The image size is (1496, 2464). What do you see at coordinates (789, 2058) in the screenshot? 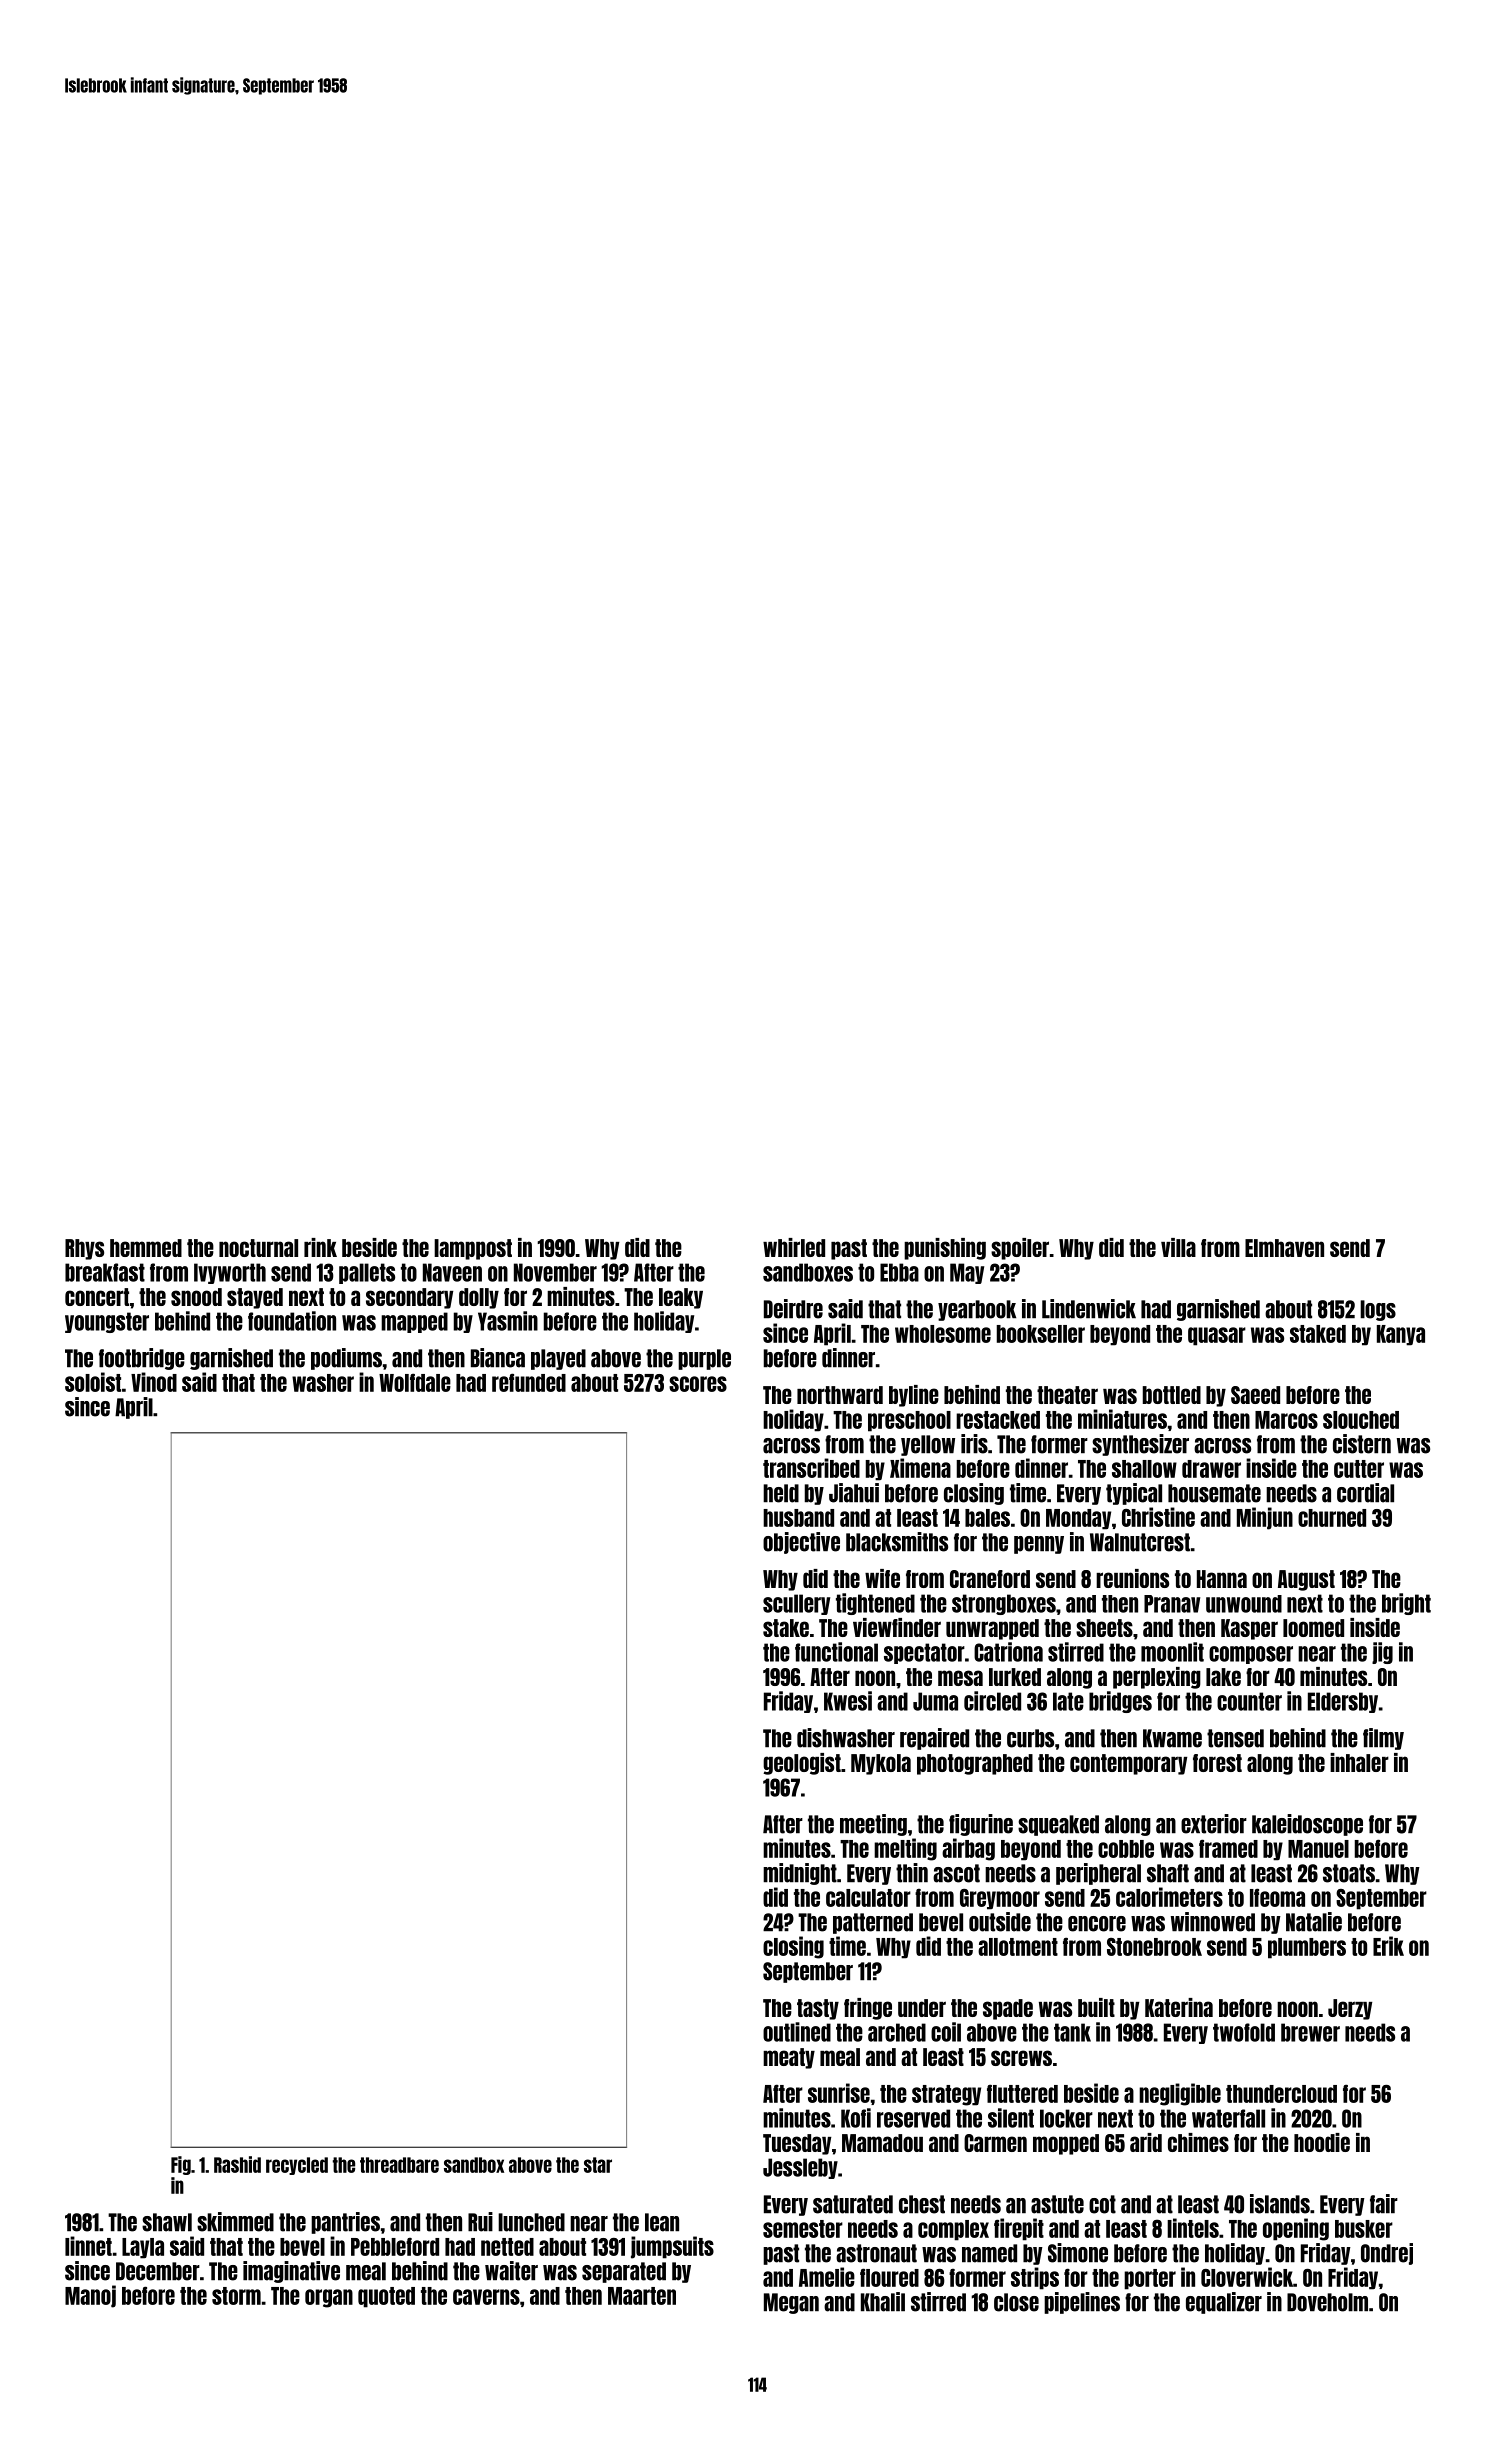
I see `meaty` at bounding box center [789, 2058].
